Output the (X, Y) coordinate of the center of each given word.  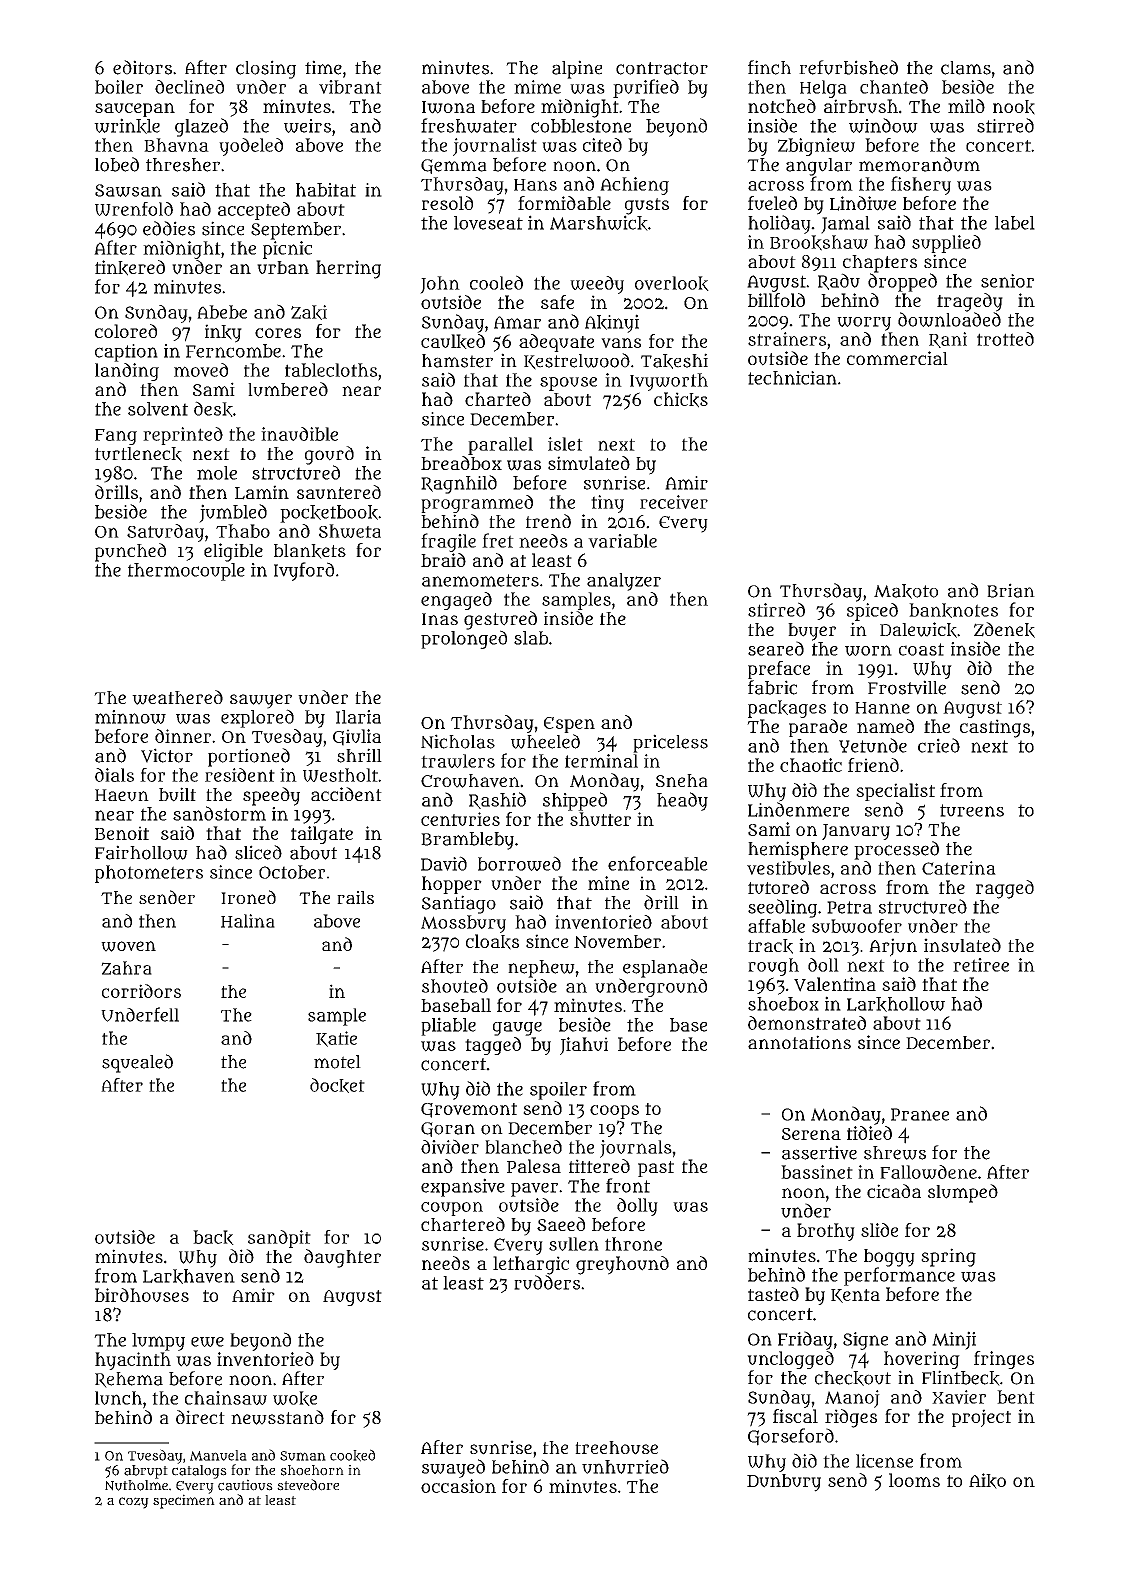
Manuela (218, 1455)
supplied (946, 244)
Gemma (454, 166)
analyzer (624, 582)
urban (283, 267)
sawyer (261, 701)
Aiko (987, 1481)
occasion (458, 1486)
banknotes (953, 610)
